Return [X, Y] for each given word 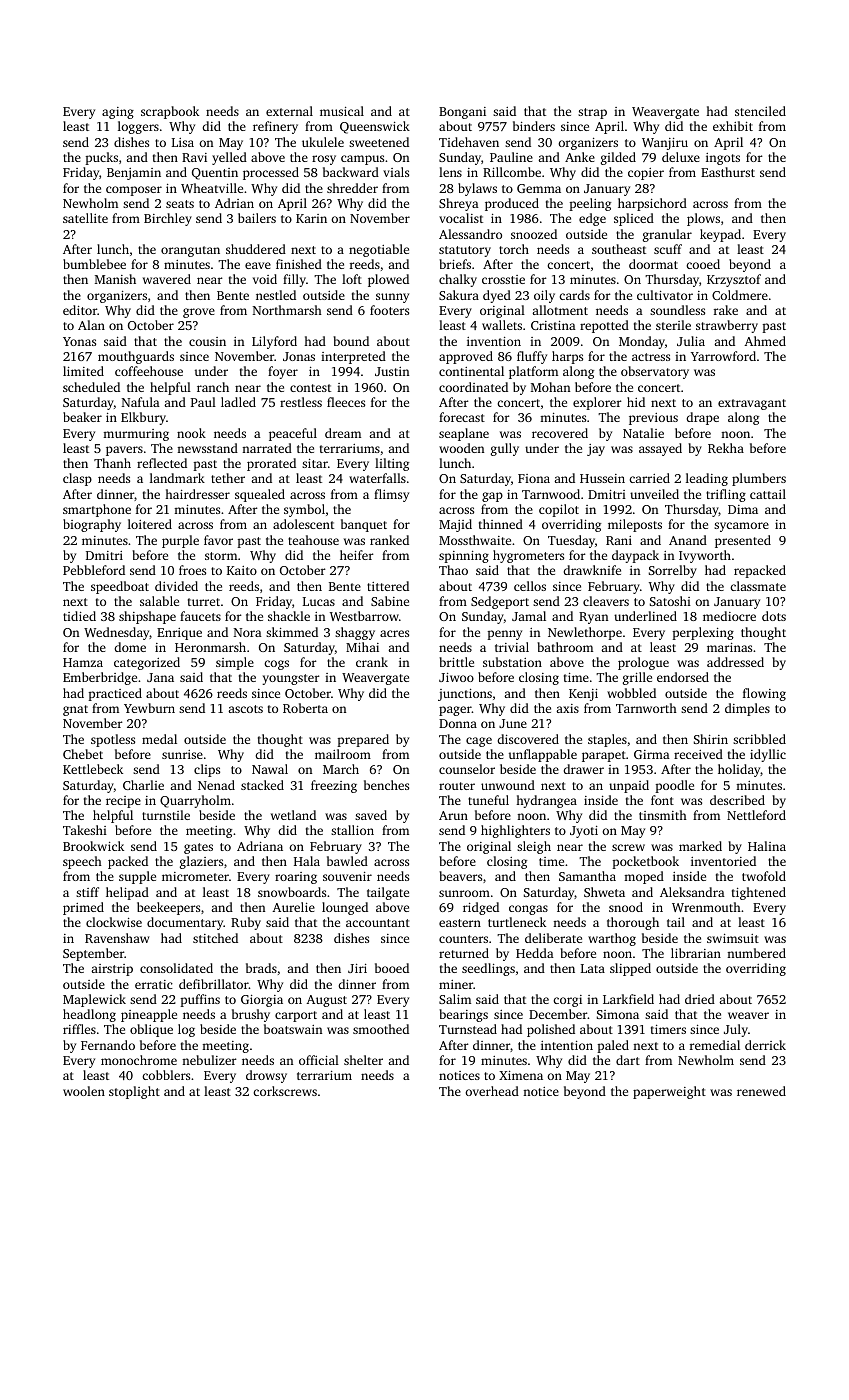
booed [392, 968]
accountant [378, 923]
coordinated [473, 387]
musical [342, 111]
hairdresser [197, 494]
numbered [756, 953]
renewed [761, 1091]
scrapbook [170, 112]
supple [137, 877]
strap [592, 113]
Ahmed [765, 341]
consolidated [176, 968]
